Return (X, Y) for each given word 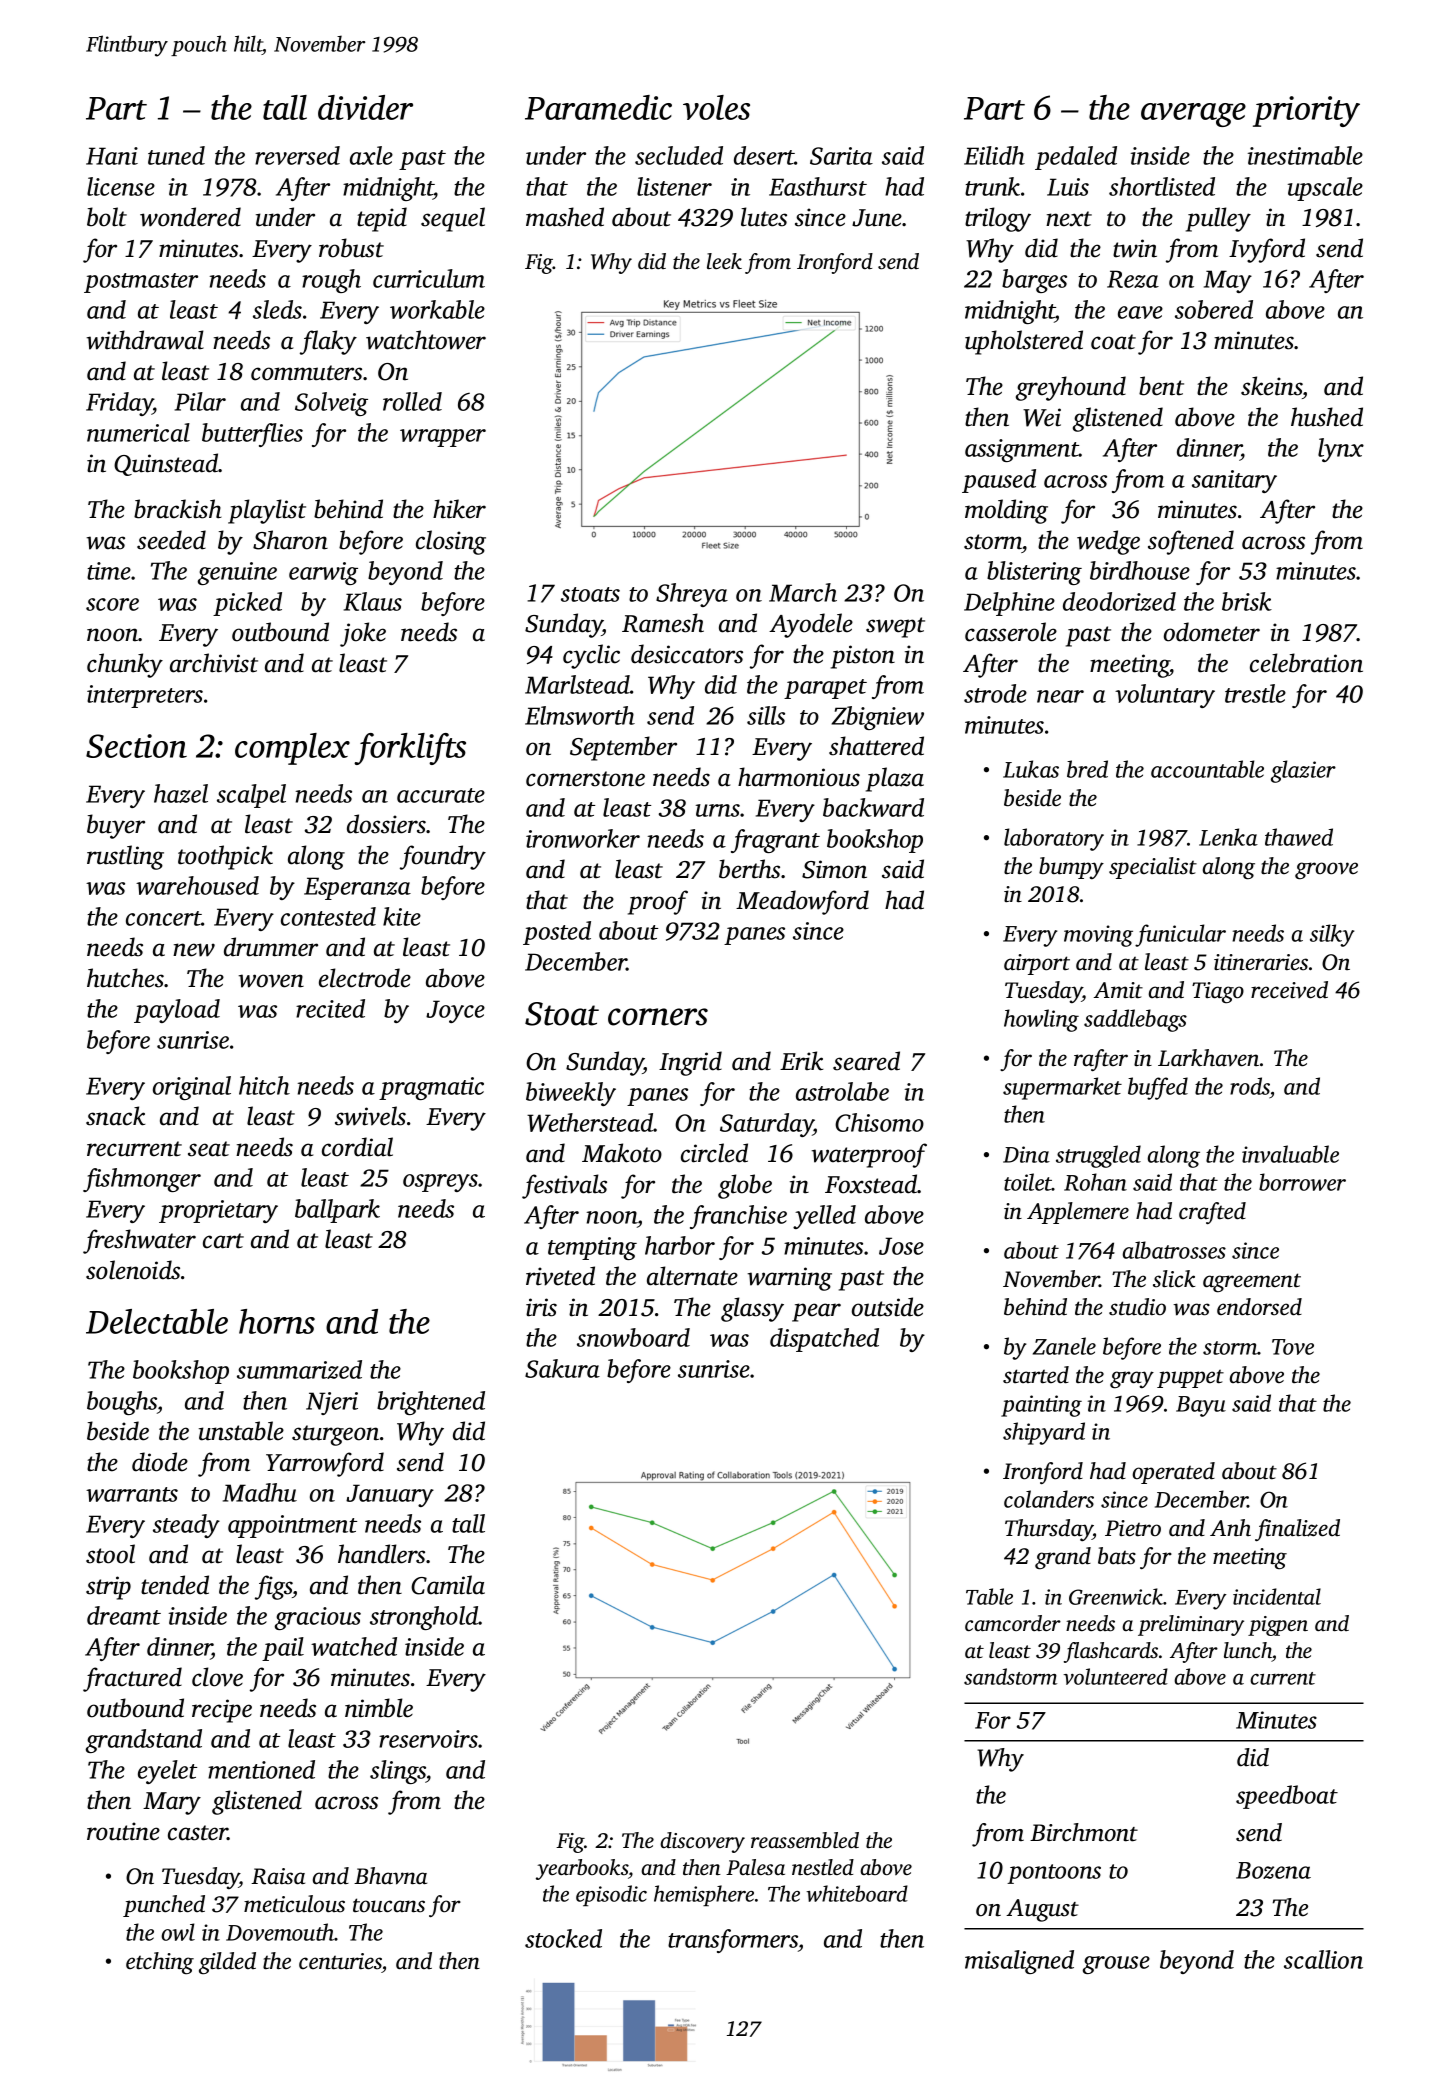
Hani (112, 156)
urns (718, 810)
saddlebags (1135, 1020)
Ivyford (1267, 250)
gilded (227, 1963)
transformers (733, 1941)
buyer (116, 826)
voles (716, 107)
